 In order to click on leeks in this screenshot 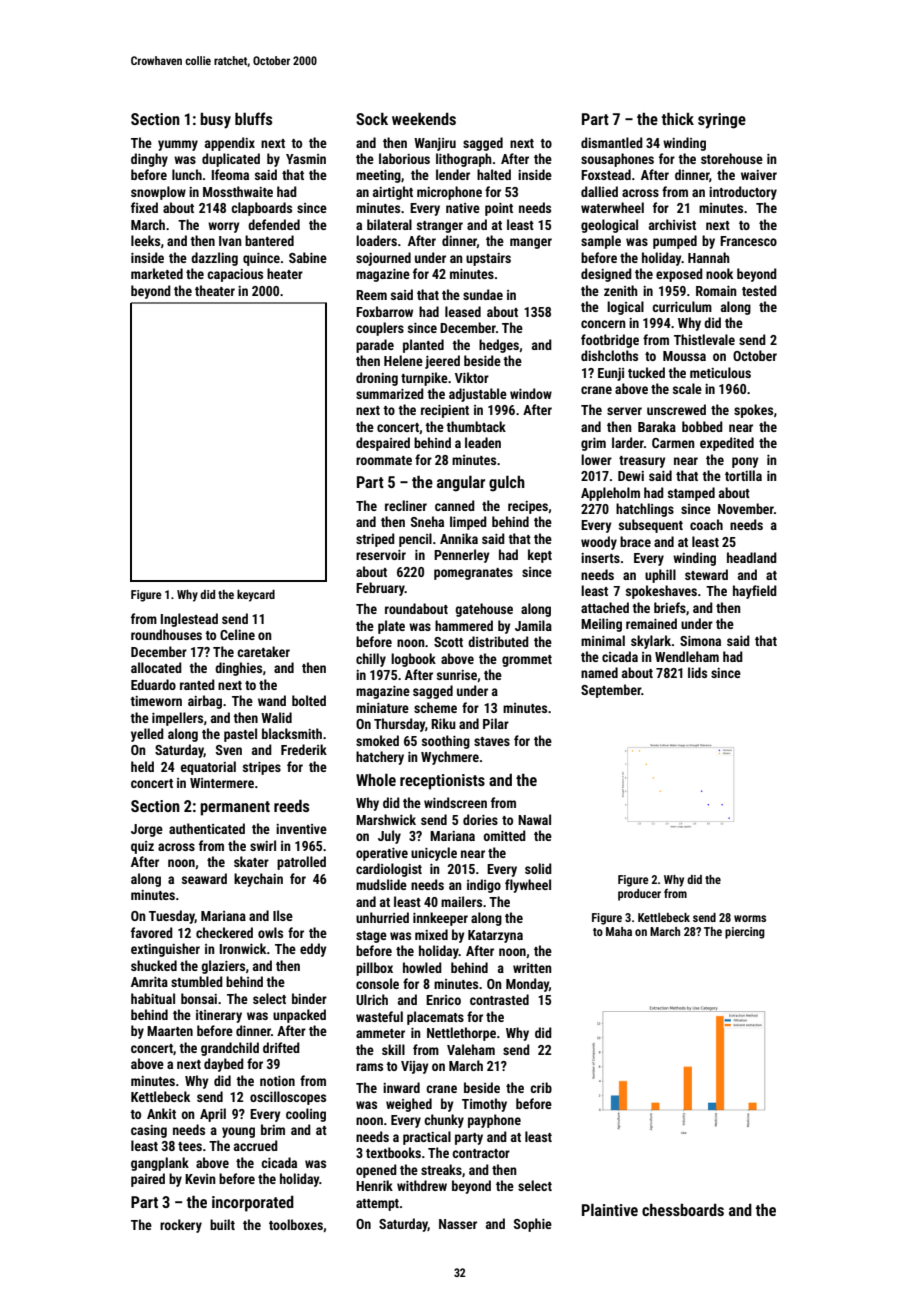, I will do `click(145, 240)`.
